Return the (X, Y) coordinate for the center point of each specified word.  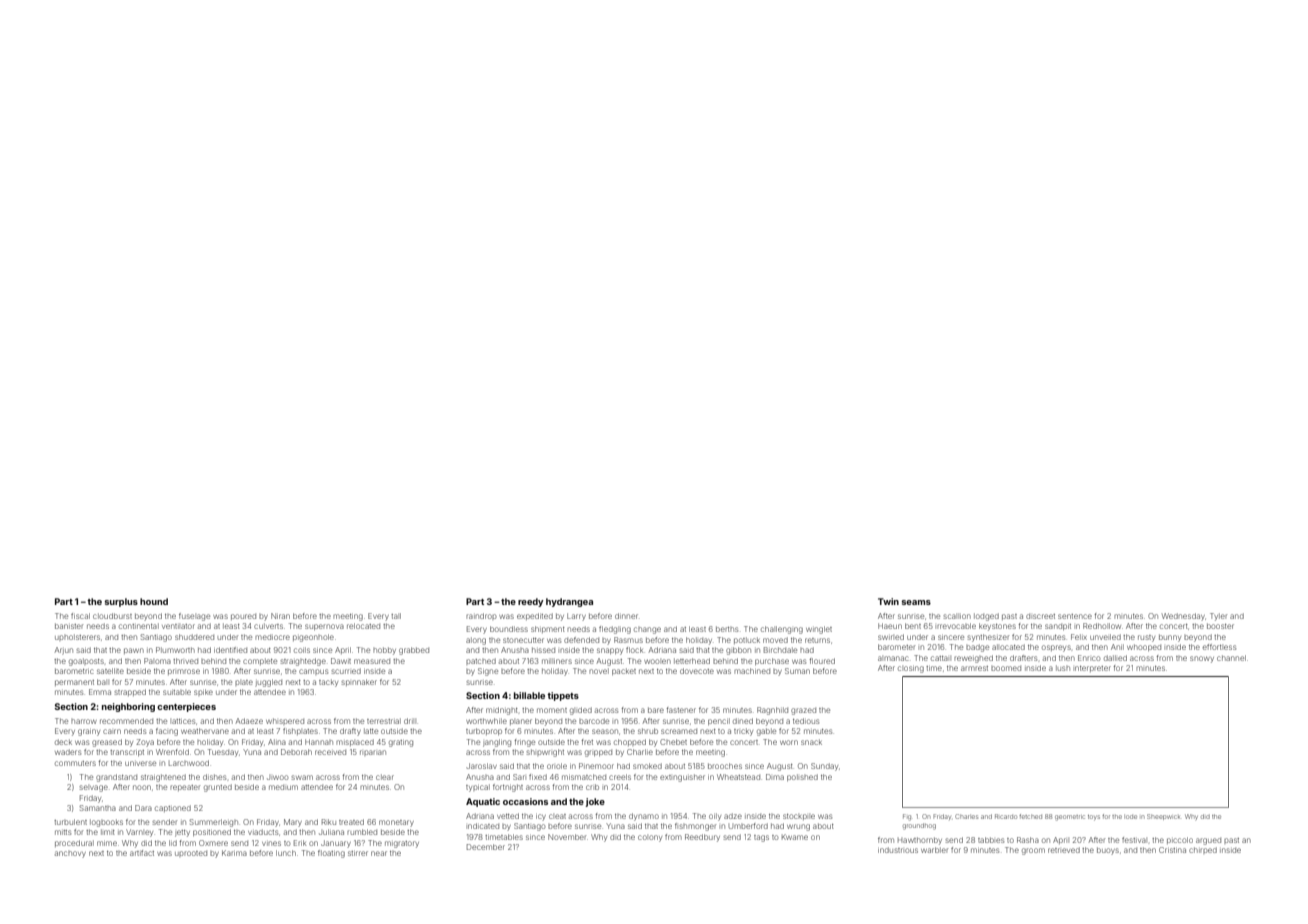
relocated (363, 626)
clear (385, 777)
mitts (63, 832)
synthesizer (988, 638)
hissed (543, 650)
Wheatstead (738, 777)
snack (811, 742)
